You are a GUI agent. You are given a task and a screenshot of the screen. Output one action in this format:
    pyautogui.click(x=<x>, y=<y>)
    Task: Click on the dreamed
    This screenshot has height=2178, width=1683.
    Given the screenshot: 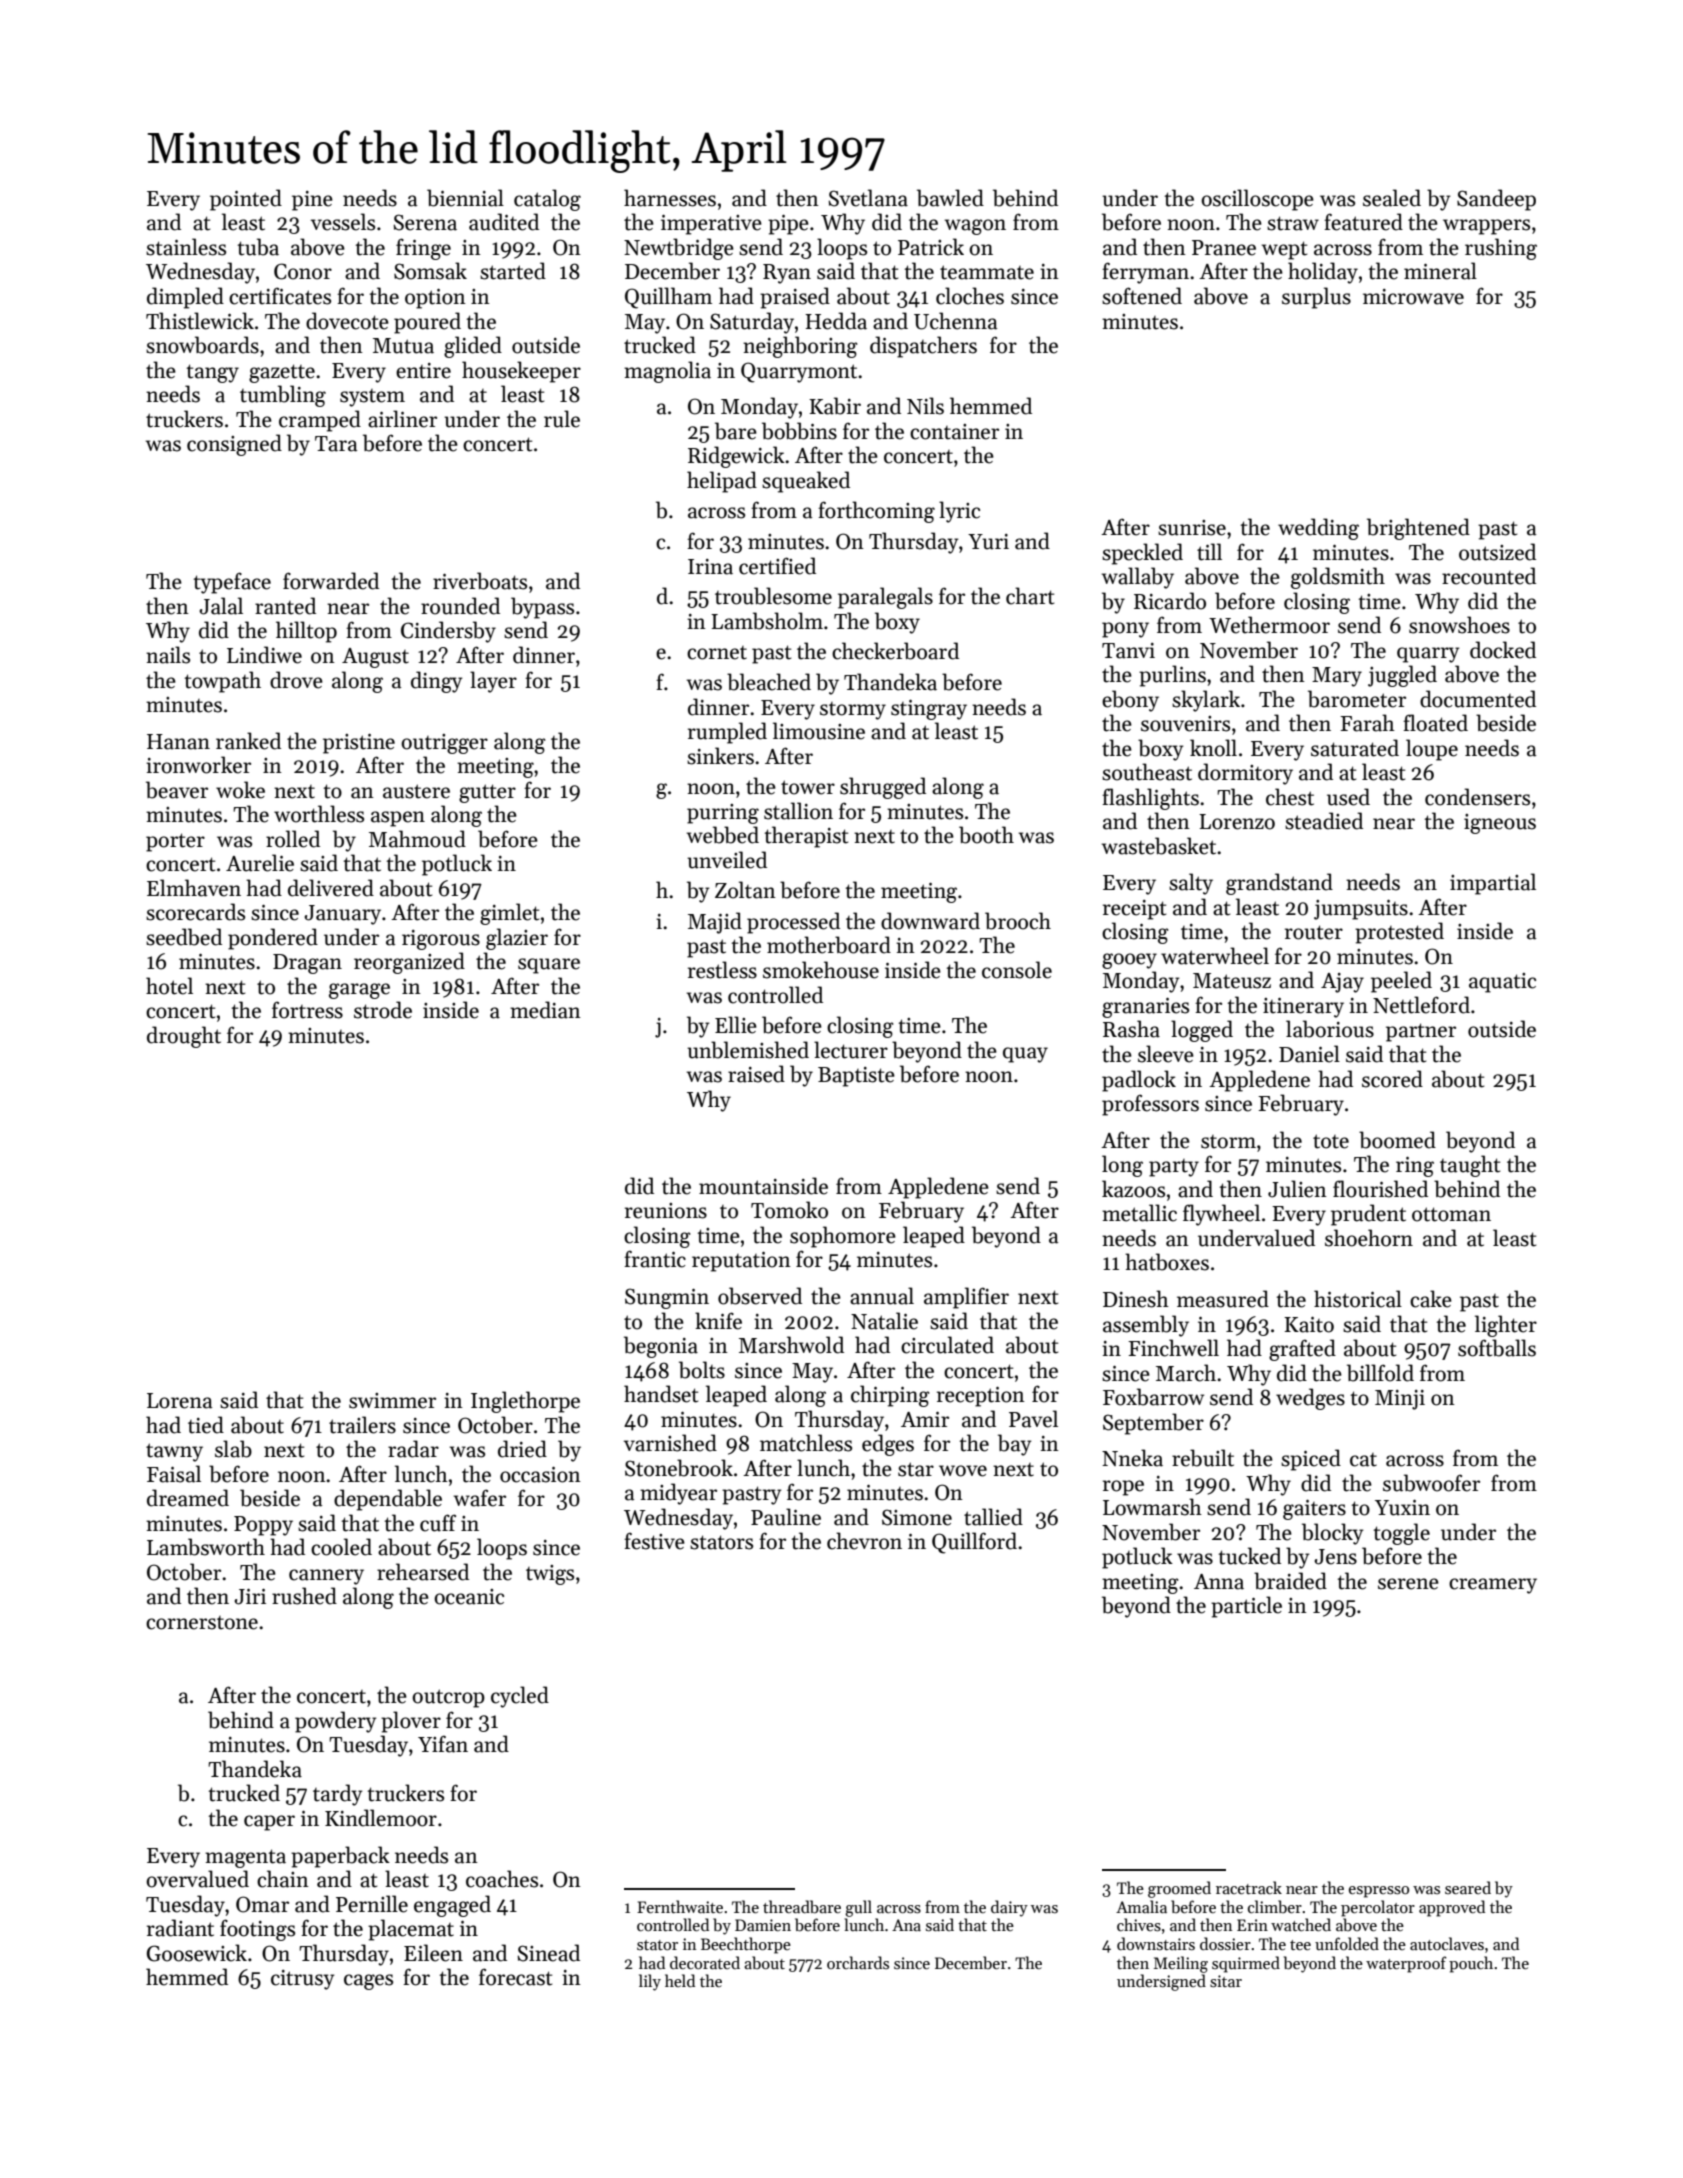 What is the action you would take?
    pyautogui.click(x=188, y=1498)
